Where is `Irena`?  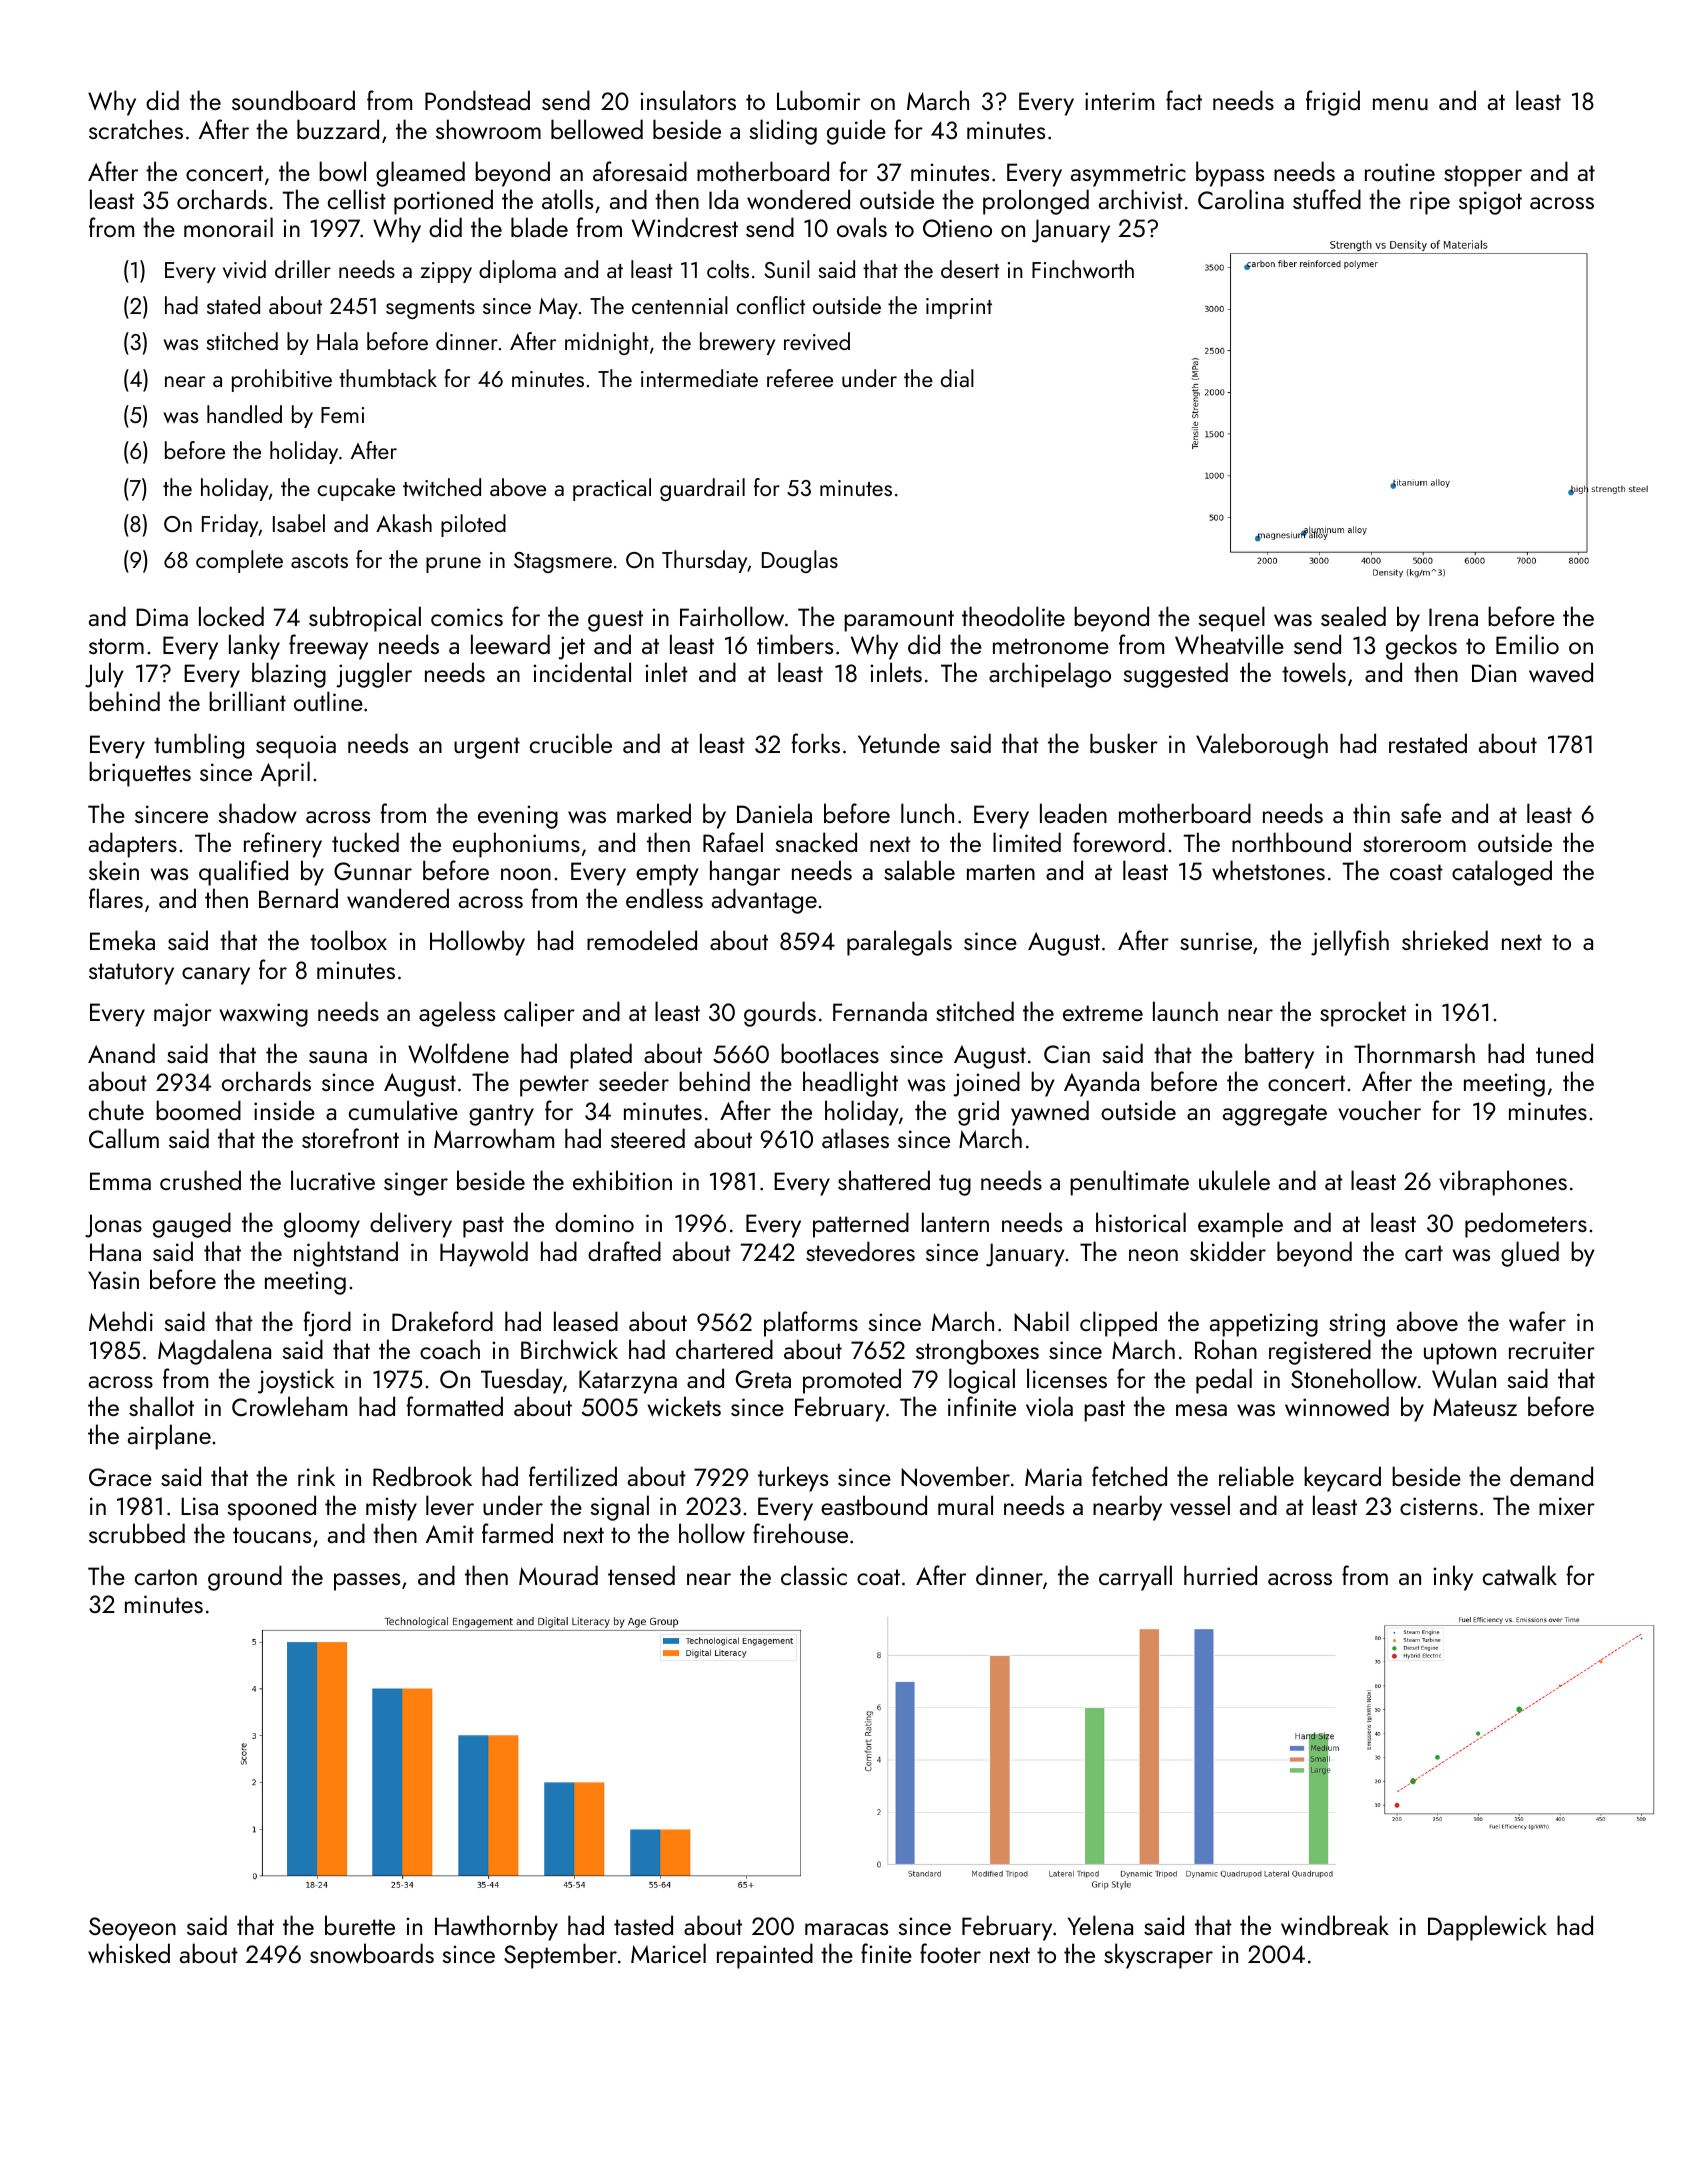
Irena is located at coordinates (1453, 617).
